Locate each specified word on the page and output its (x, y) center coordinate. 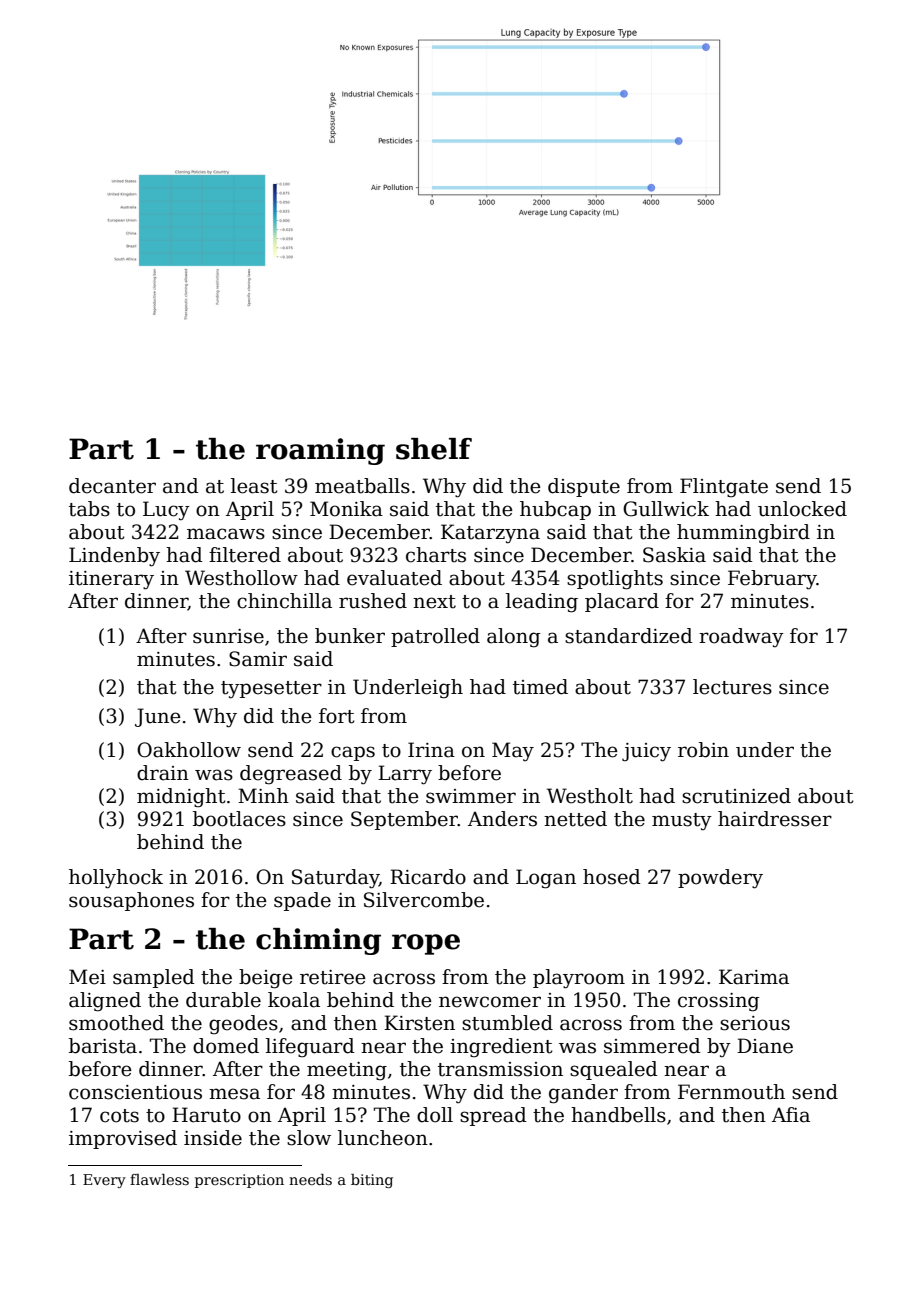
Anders (502, 819)
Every (104, 1181)
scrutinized (736, 796)
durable (223, 1000)
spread (493, 1116)
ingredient (501, 1048)
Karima (754, 977)
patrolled (435, 637)
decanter (112, 486)
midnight (181, 798)
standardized (629, 636)
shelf (434, 449)
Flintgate (724, 488)
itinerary (111, 580)
